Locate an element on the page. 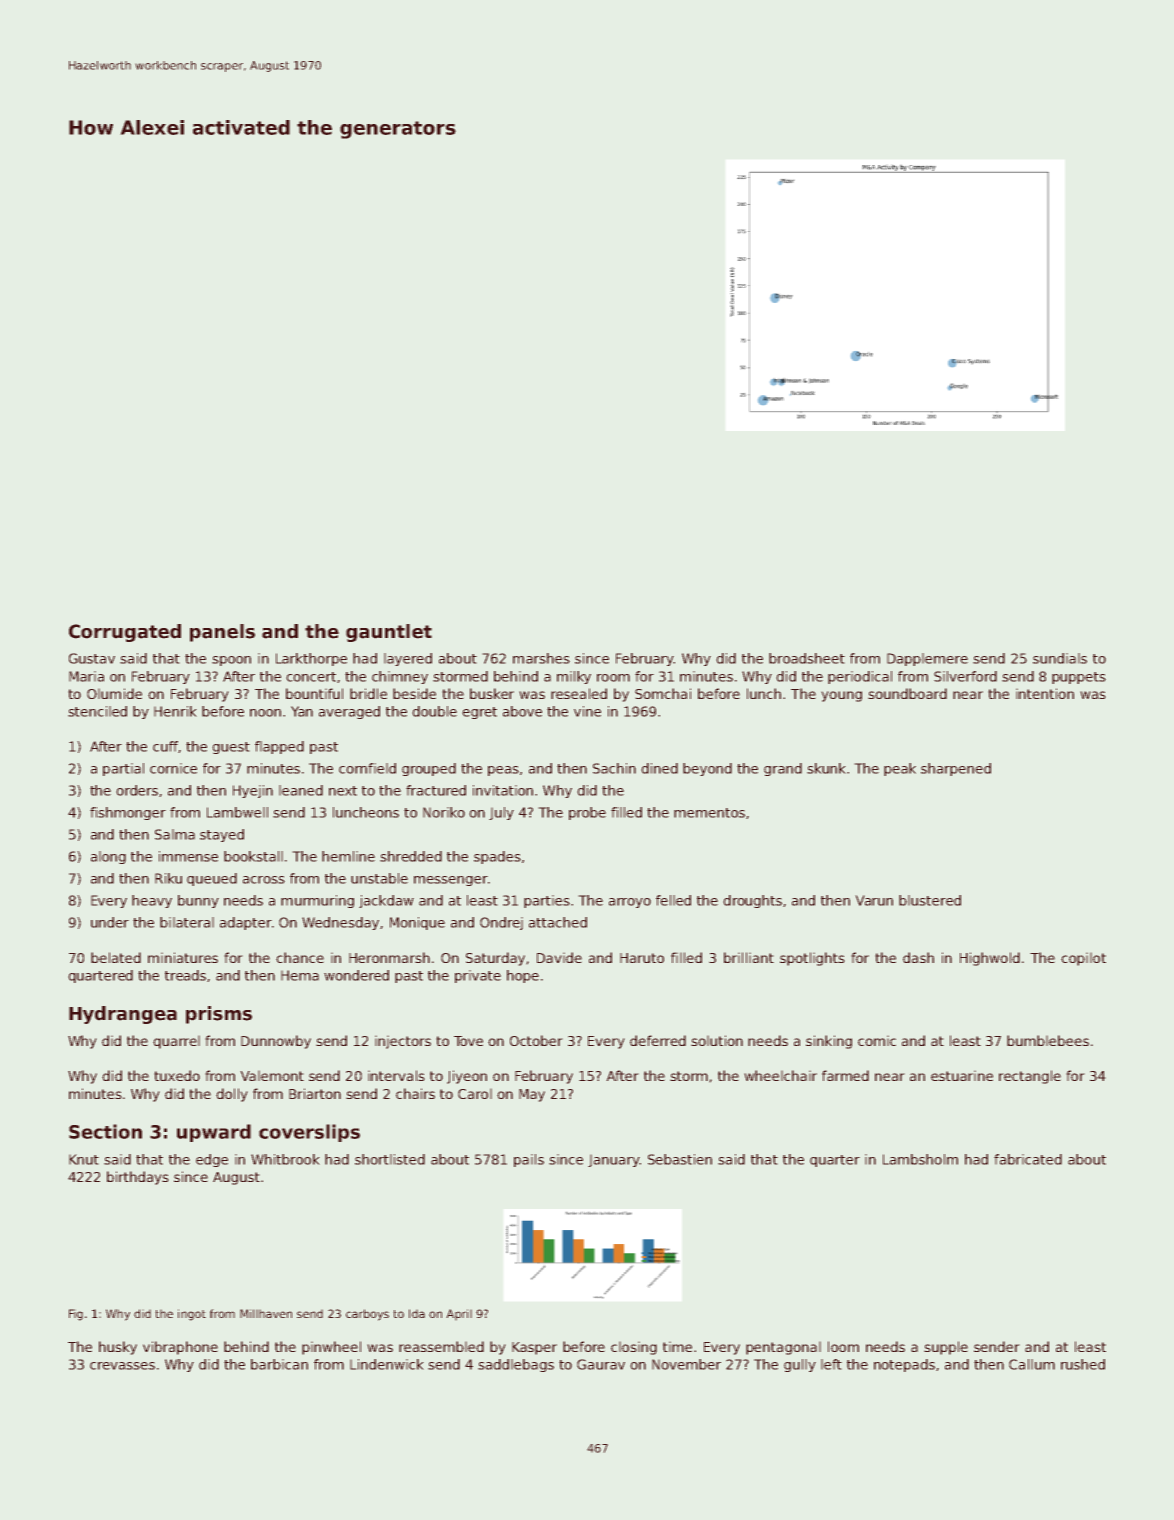 This image has height=1520, width=1174. carboys is located at coordinates (367, 1315).
